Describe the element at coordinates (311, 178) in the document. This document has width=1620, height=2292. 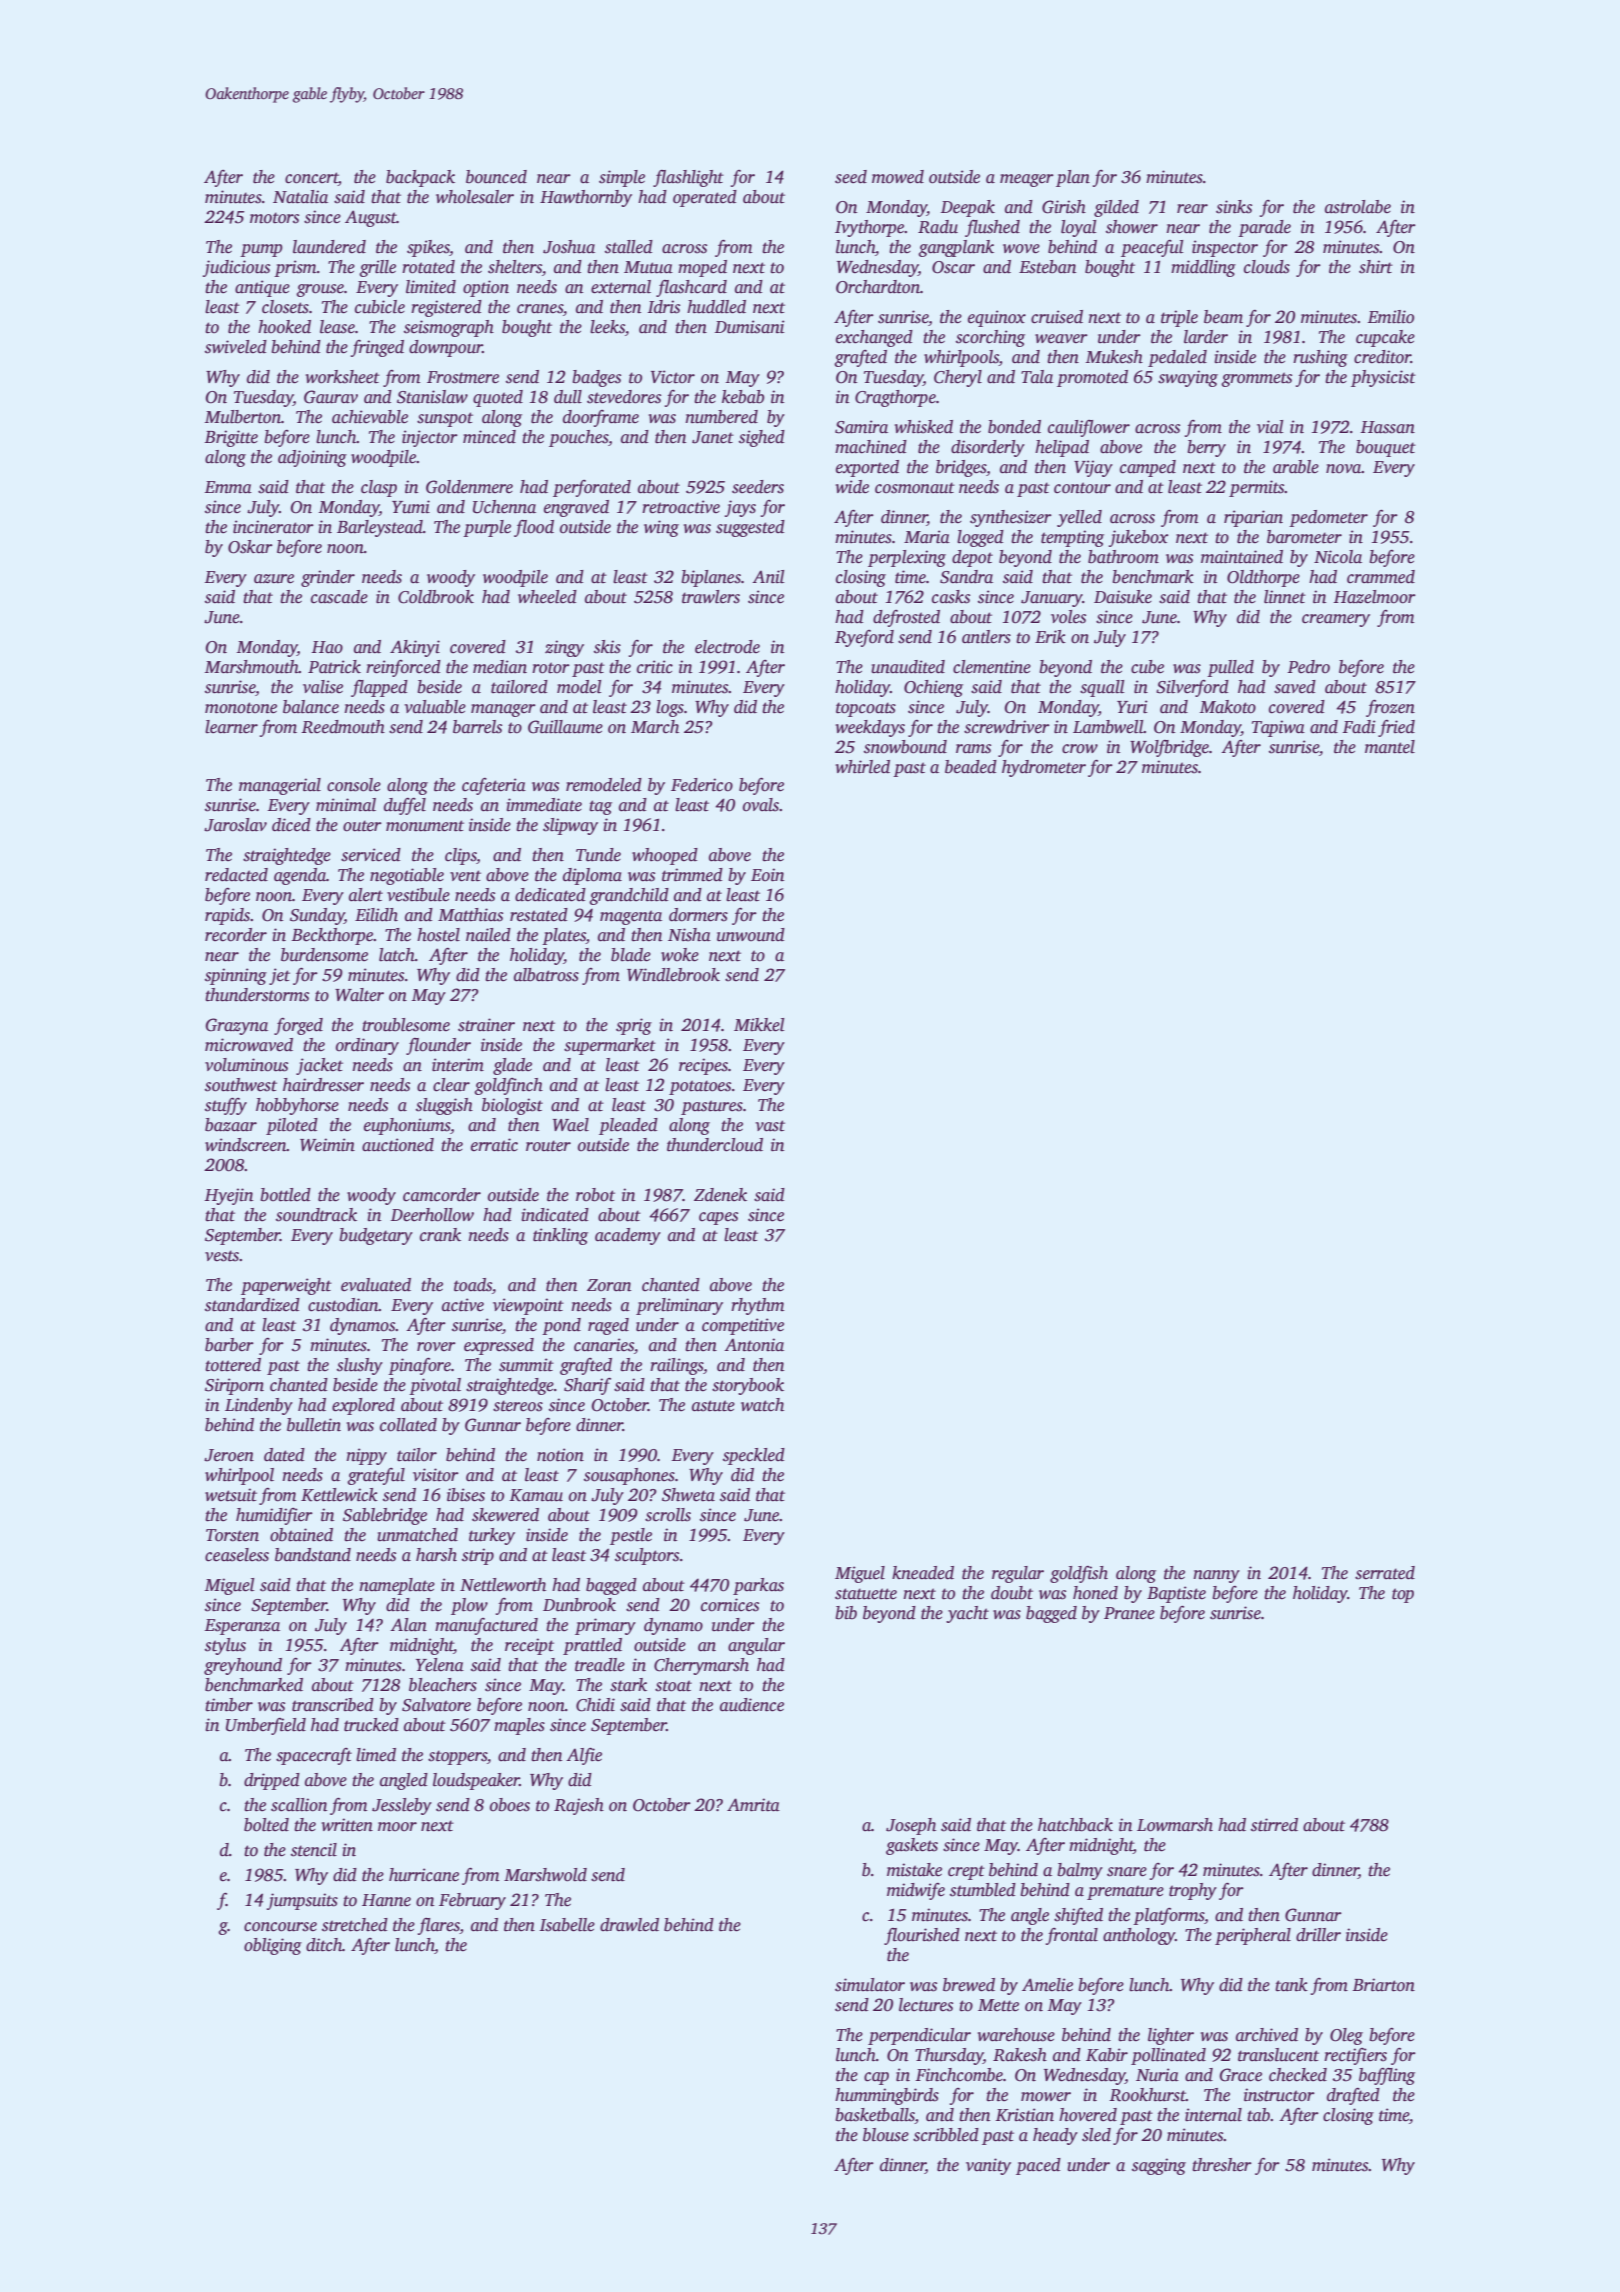
I see `concert` at that location.
